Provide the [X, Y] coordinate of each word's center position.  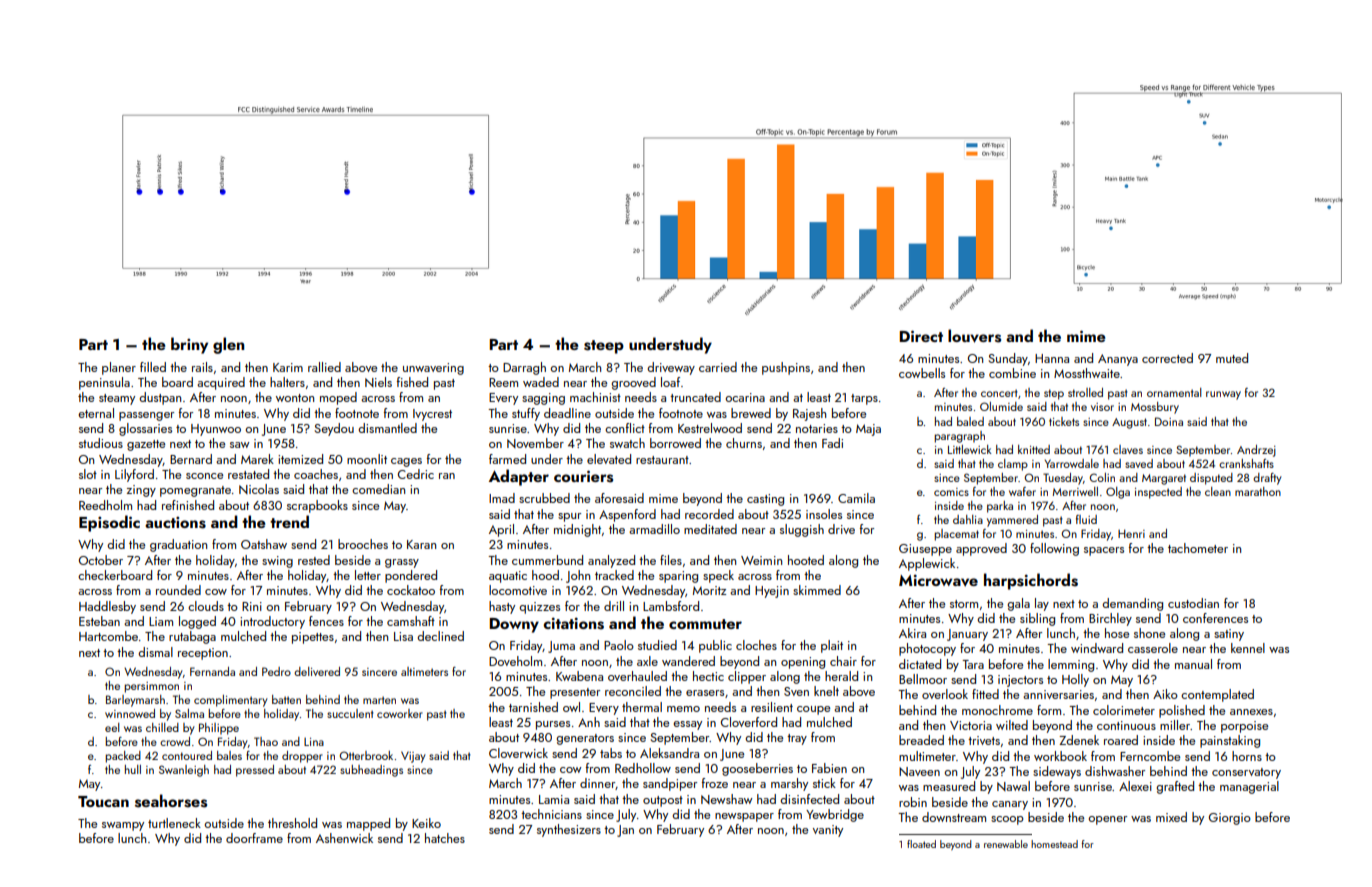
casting [765, 500]
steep [604, 347]
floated [921, 844]
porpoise [1244, 727]
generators [585, 739]
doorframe [254, 838]
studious [101, 443]
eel [112, 727]
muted [1232, 358]
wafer [1022, 491]
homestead [1054, 844]
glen [228, 345]
